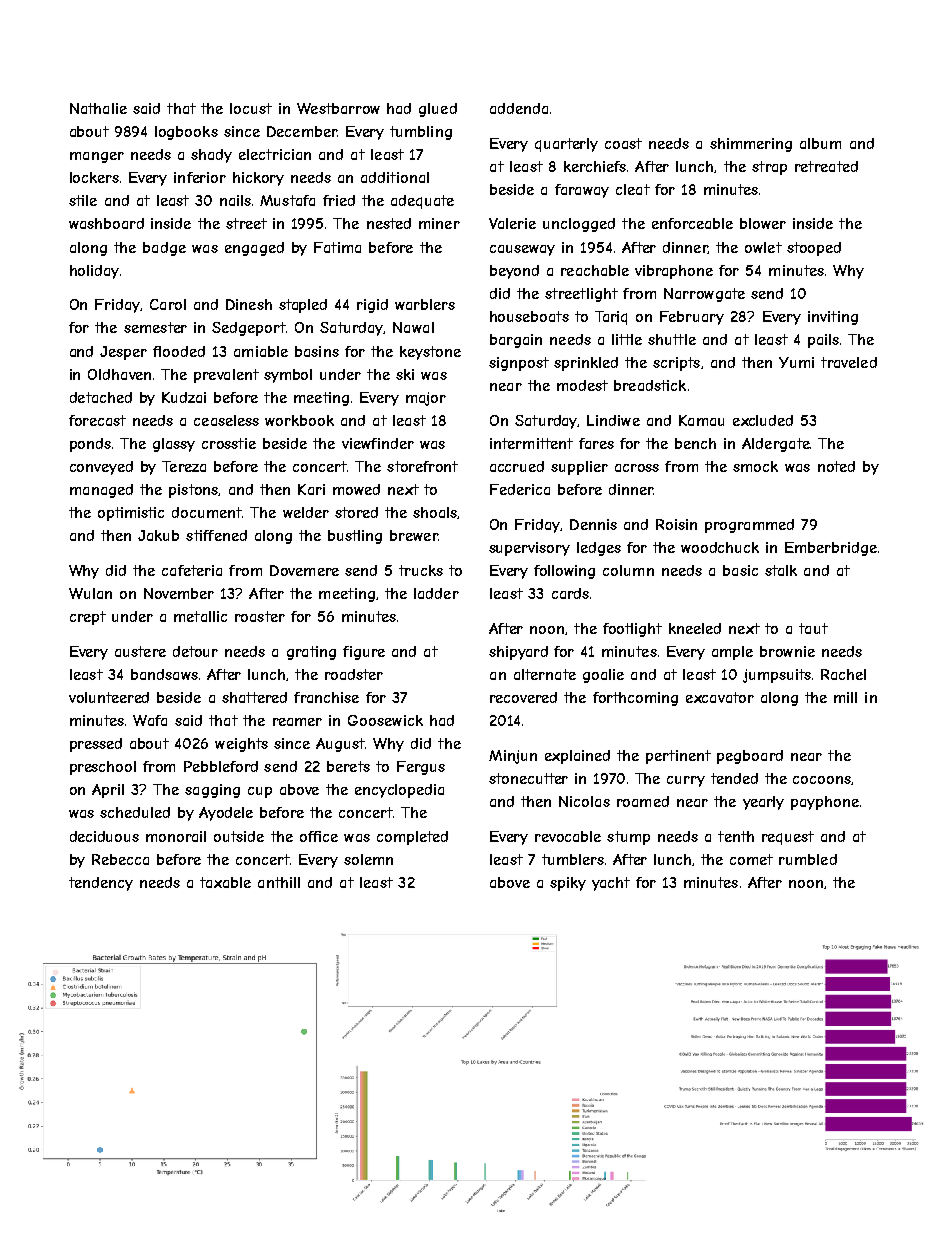 Image resolution: width=952 pixels, height=1233 pixels. What do you see at coordinates (90, 593) in the screenshot?
I see `Wulan` at bounding box center [90, 593].
